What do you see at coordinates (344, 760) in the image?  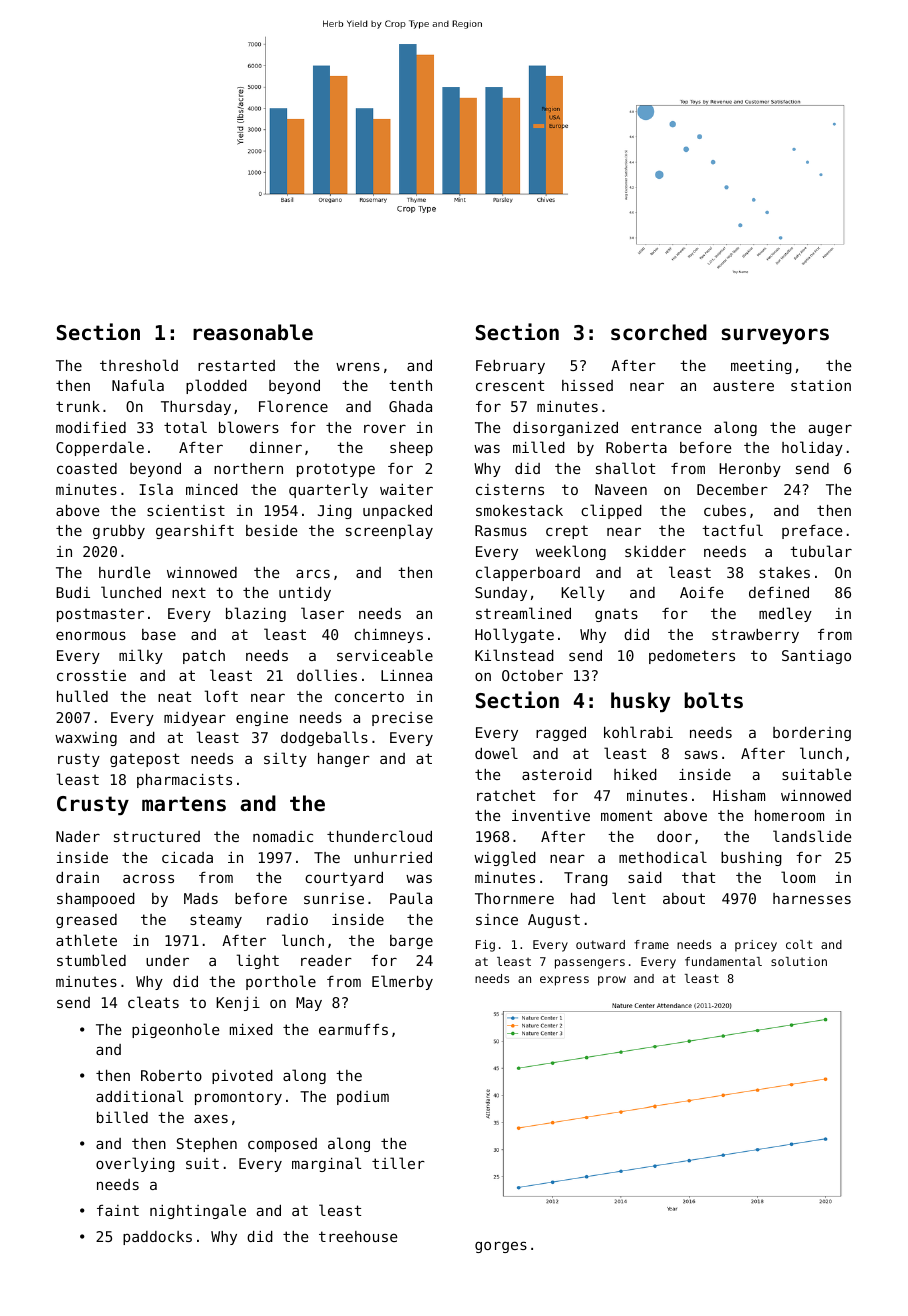 I see `hanger` at bounding box center [344, 760].
